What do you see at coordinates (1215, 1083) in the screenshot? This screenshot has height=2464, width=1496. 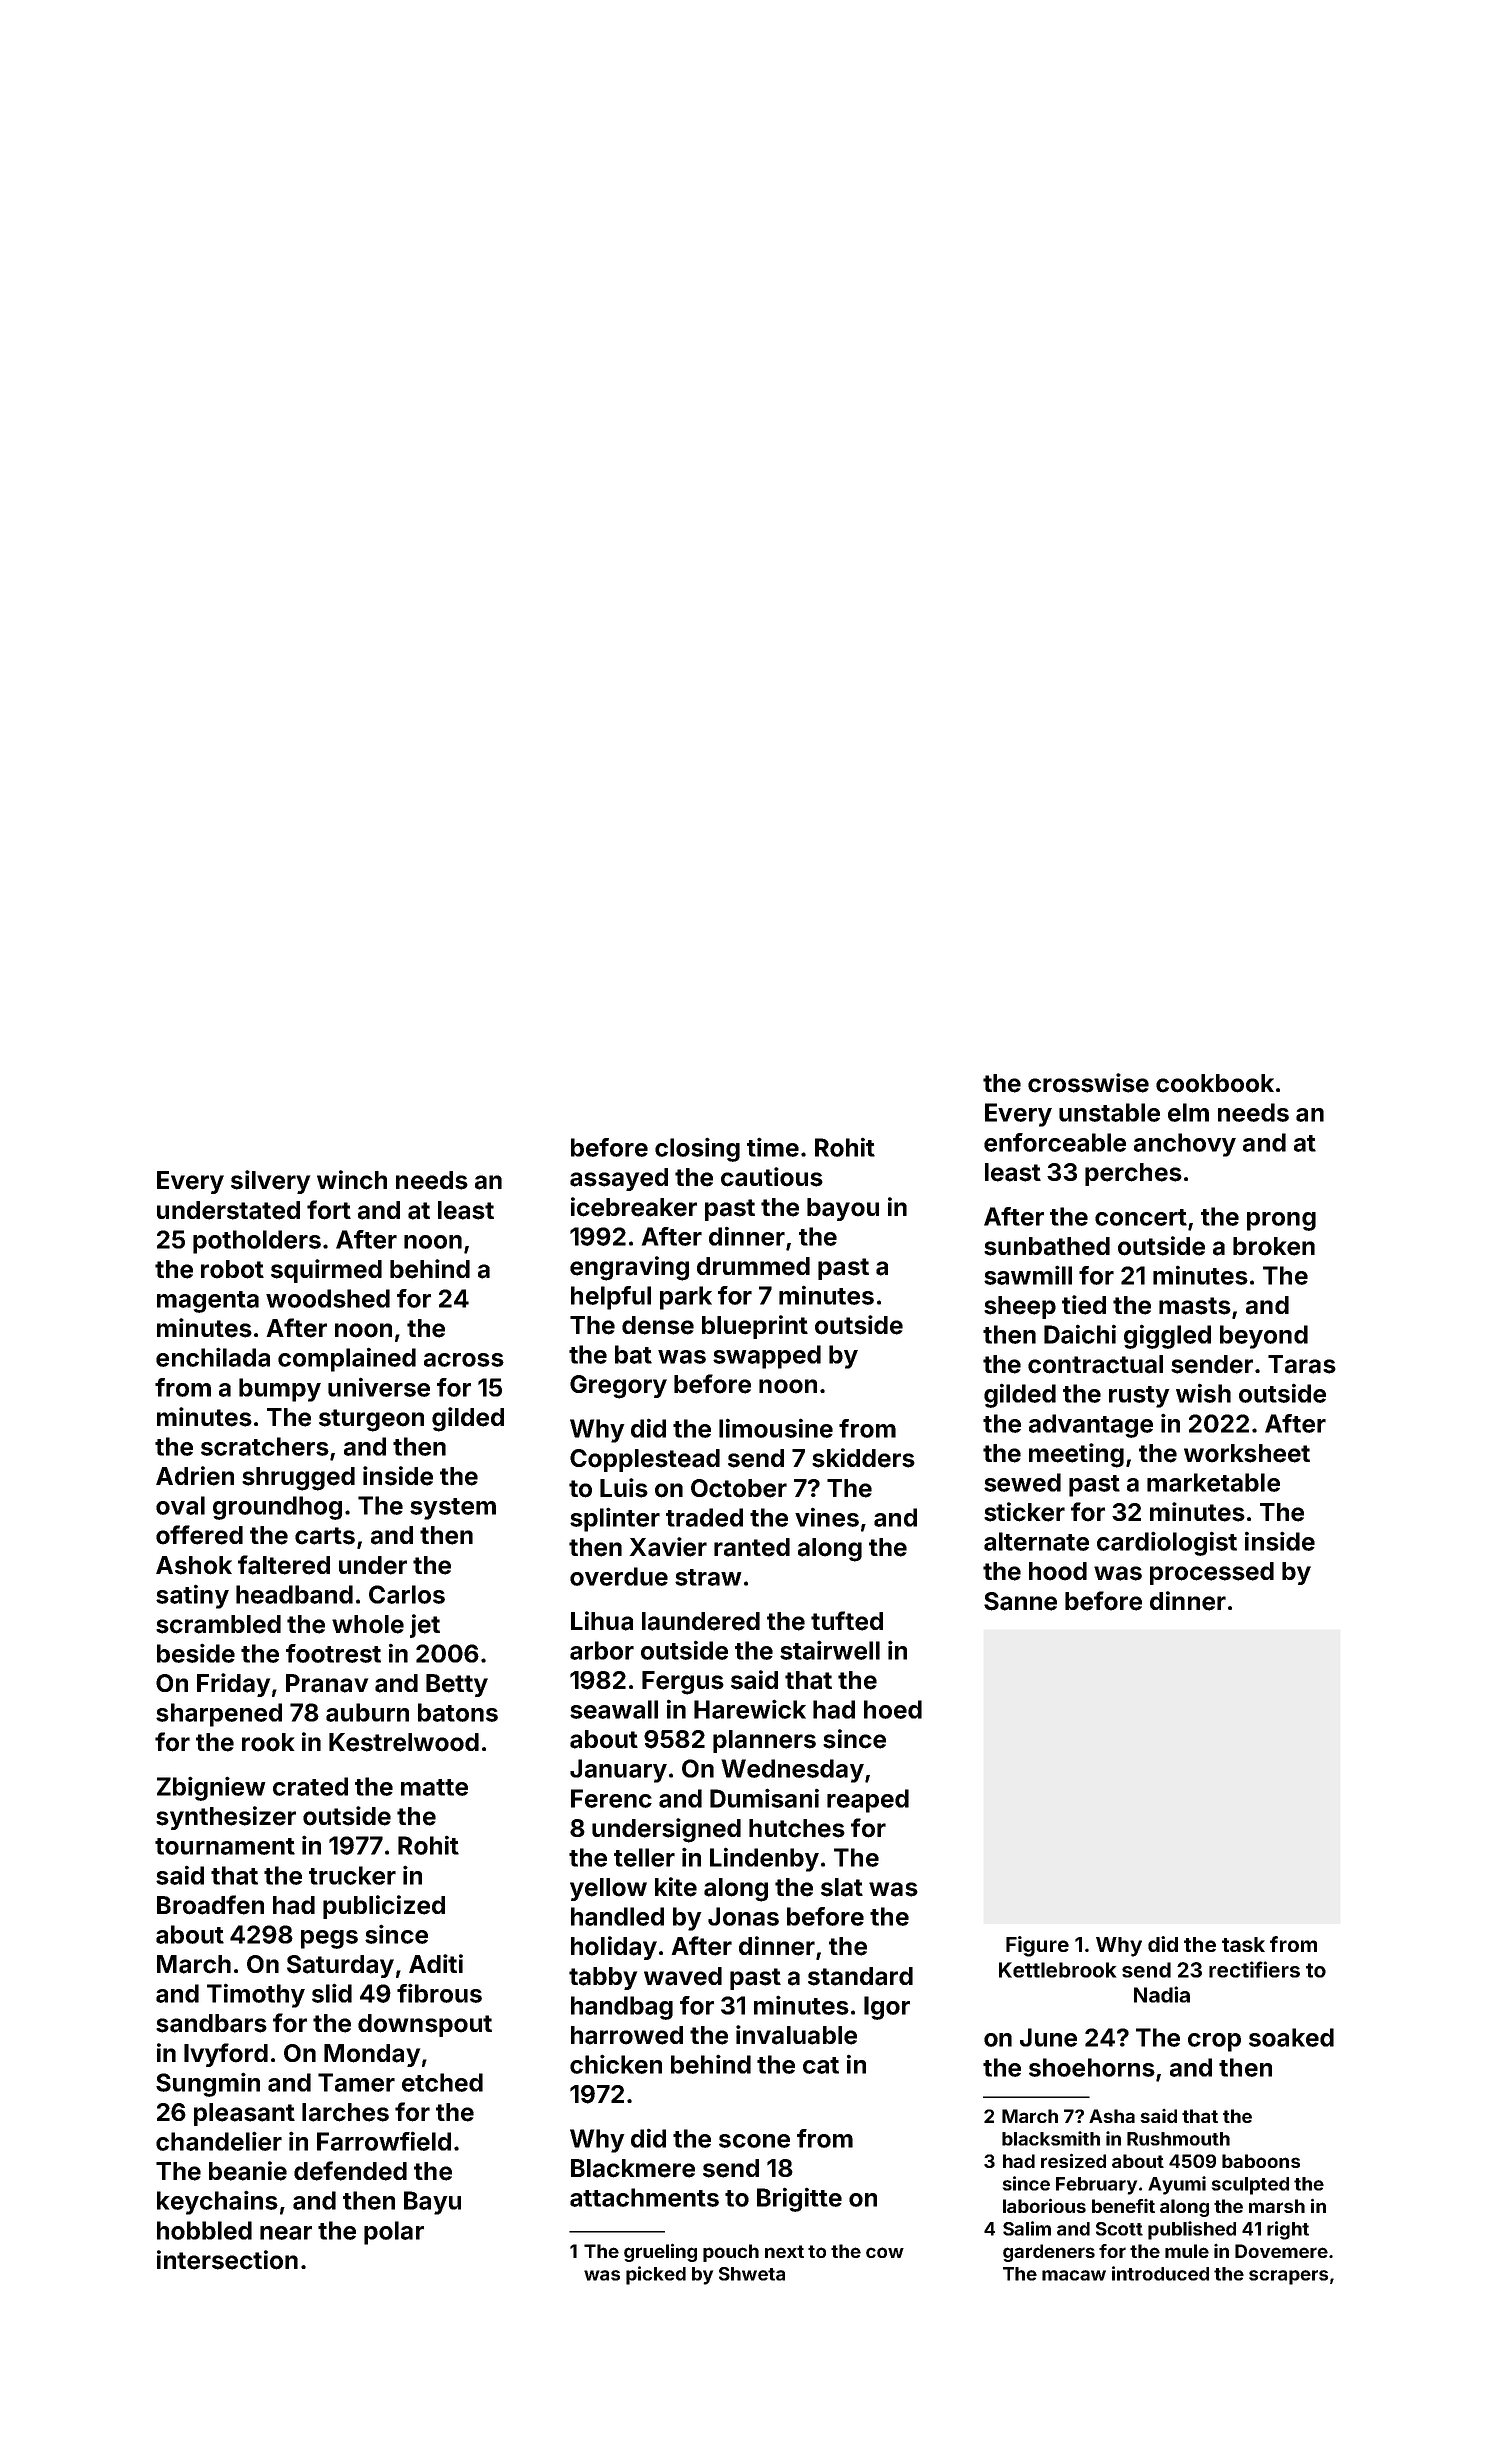 I see `cookbook` at bounding box center [1215, 1083].
